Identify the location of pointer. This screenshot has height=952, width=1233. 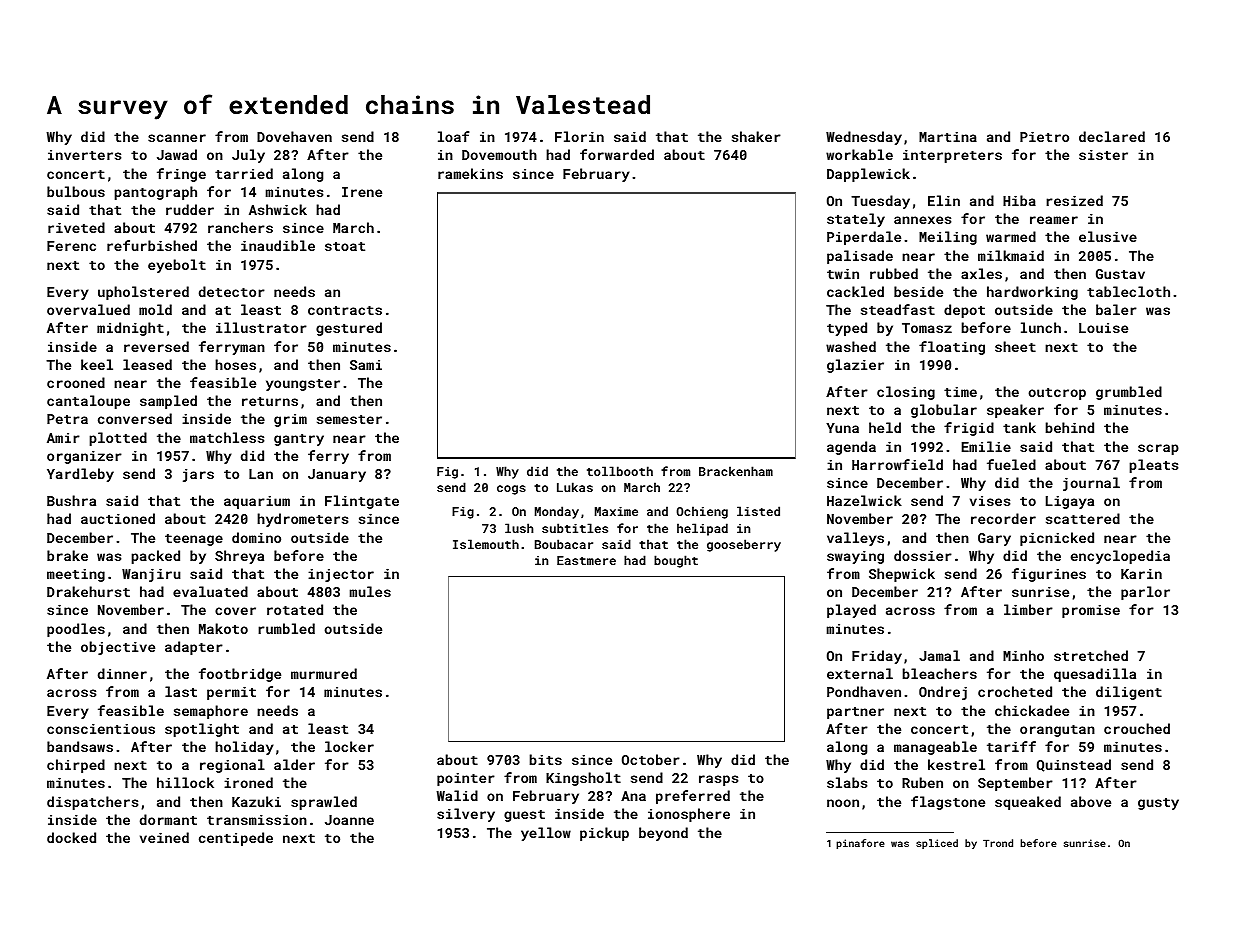
(466, 779).
